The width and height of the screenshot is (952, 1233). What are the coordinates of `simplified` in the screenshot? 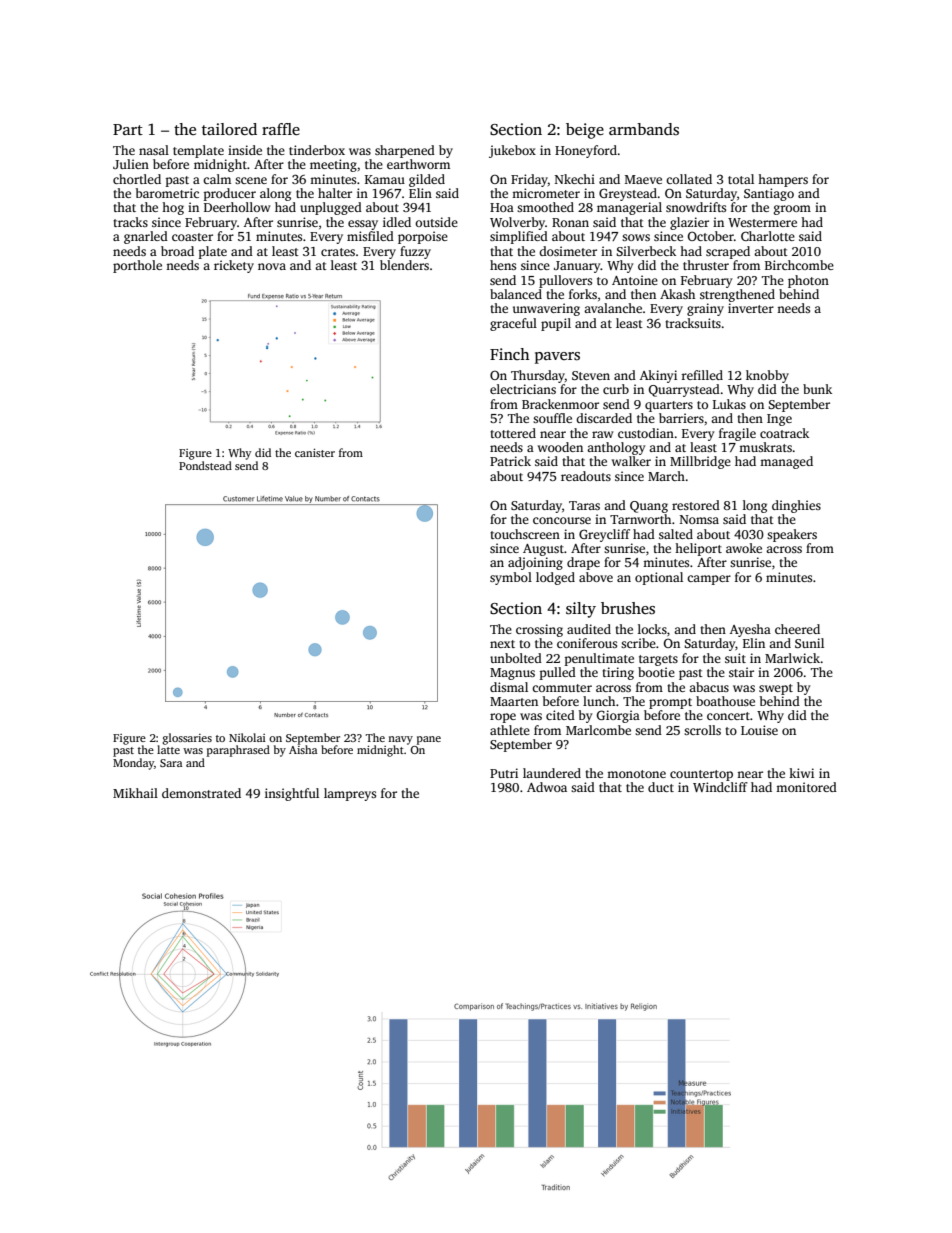 It's located at (519, 237).
